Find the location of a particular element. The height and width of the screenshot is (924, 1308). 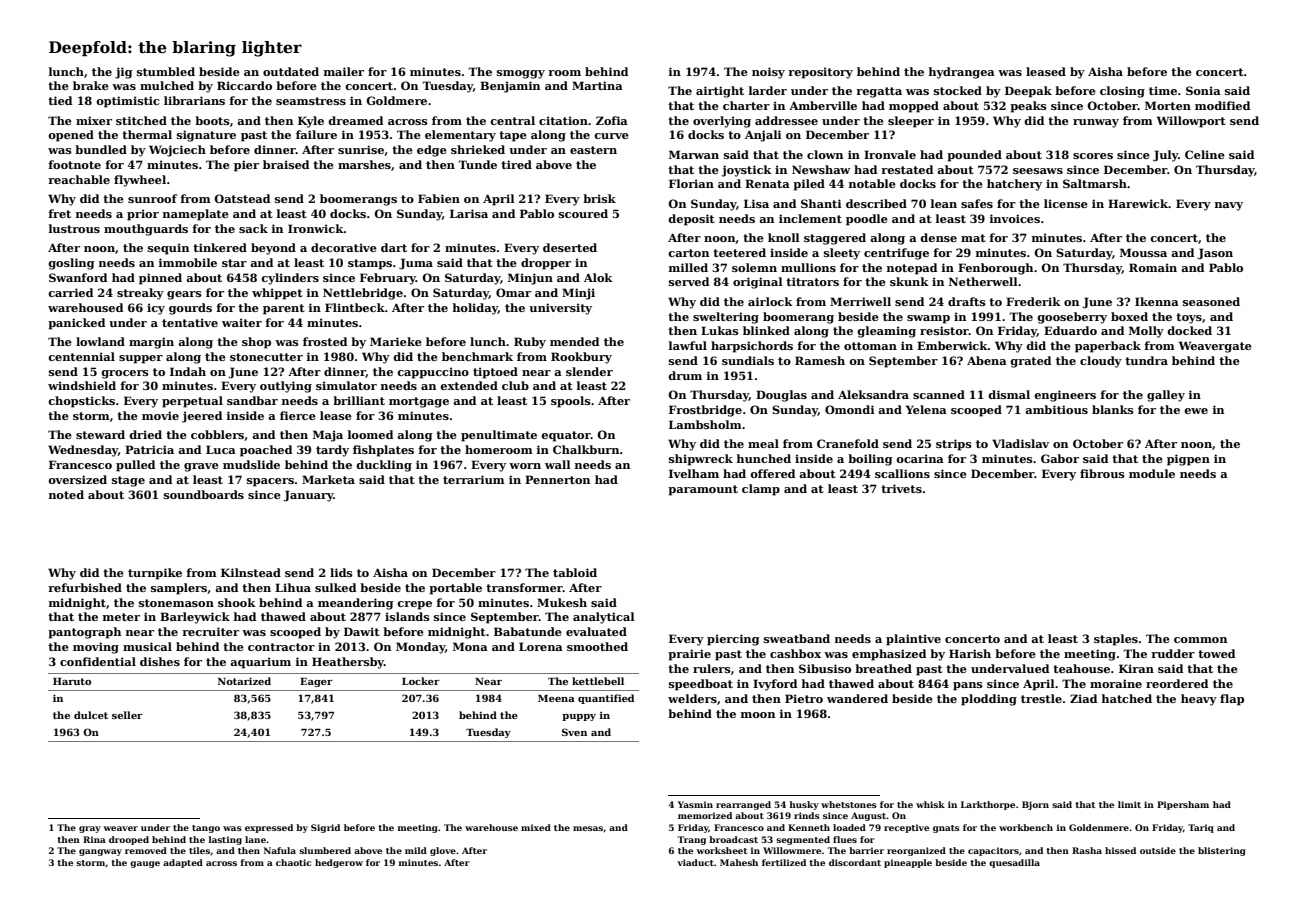

stamps is located at coordinates (370, 264).
